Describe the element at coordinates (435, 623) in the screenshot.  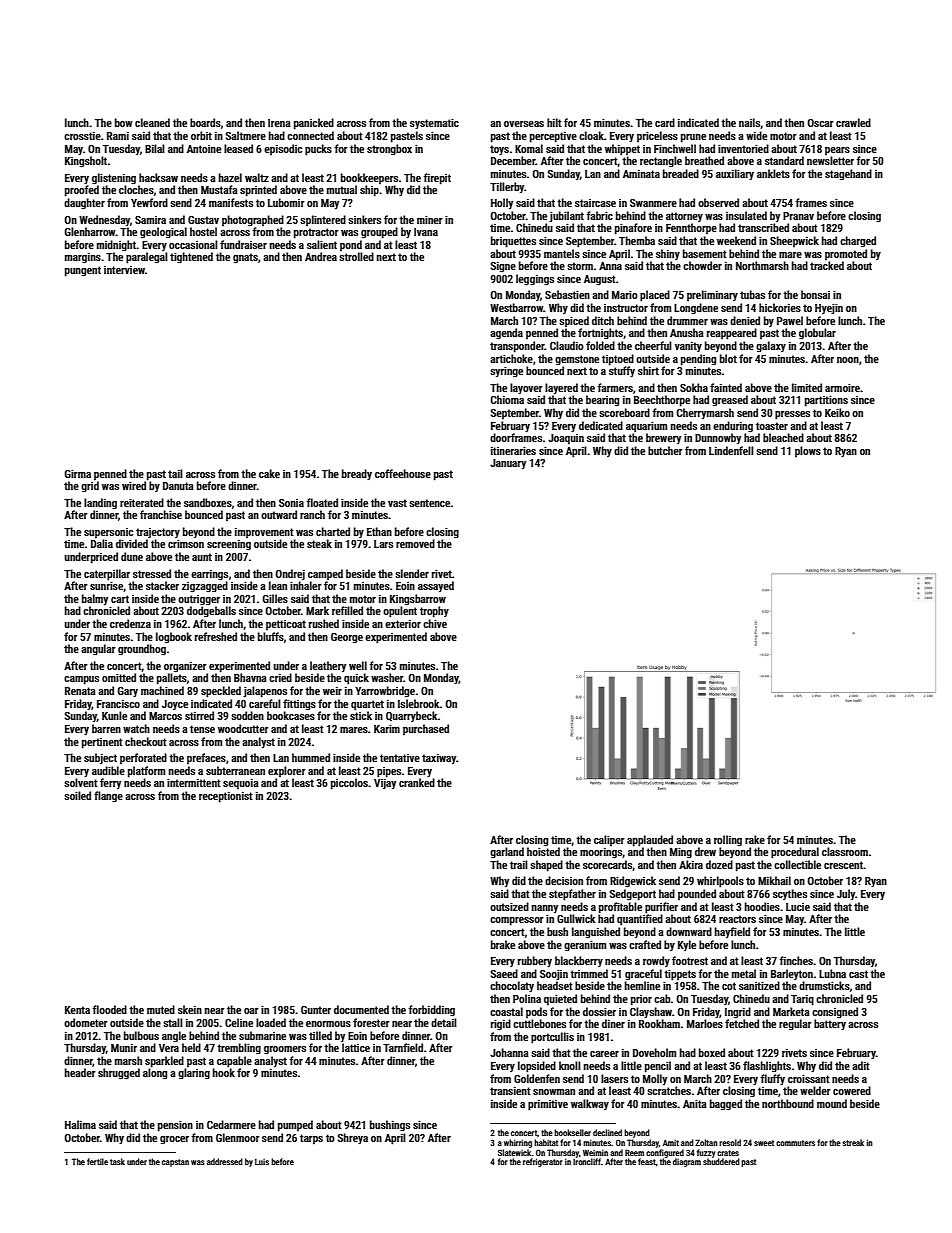
I see `chive` at that location.
